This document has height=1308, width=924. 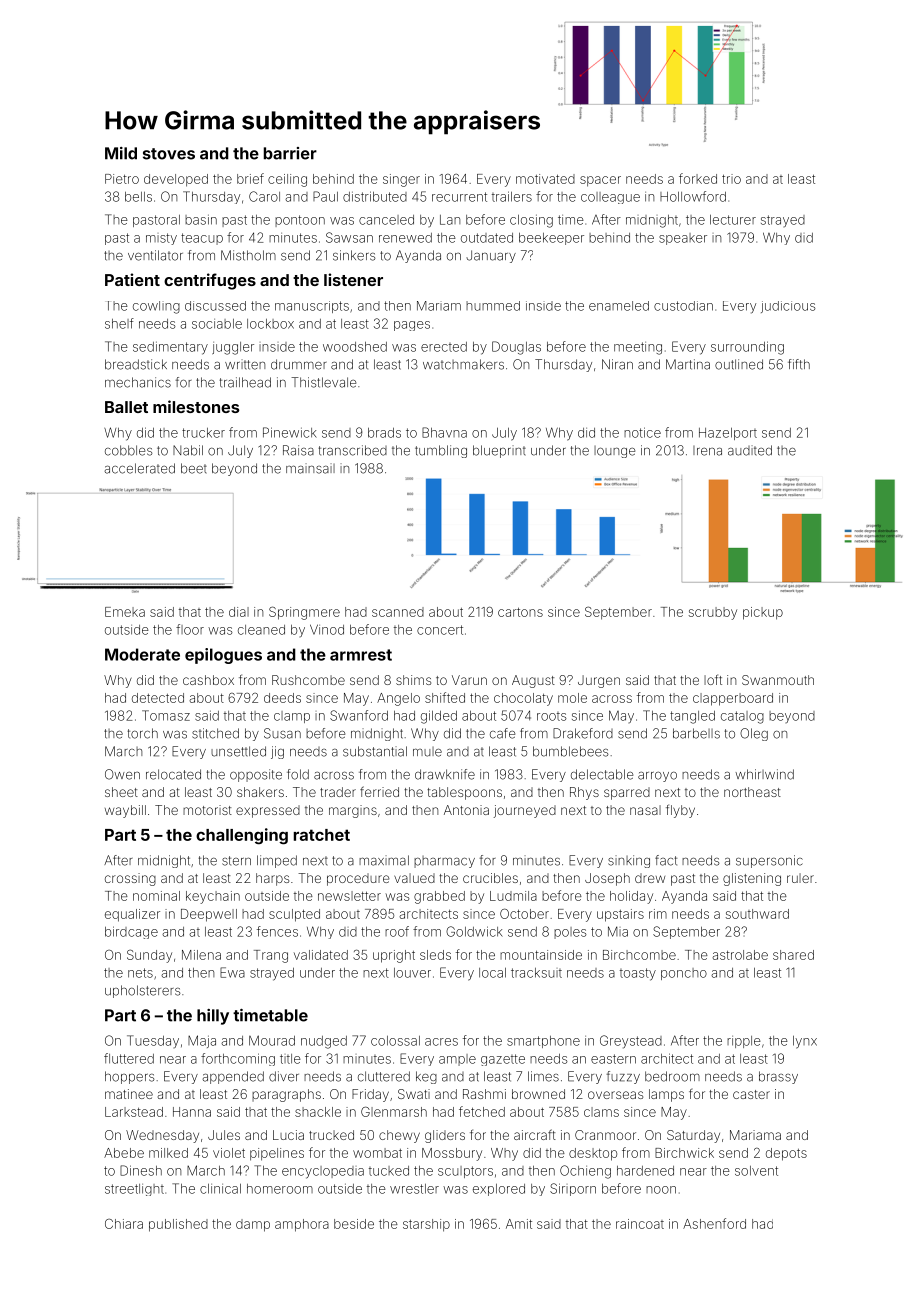 What do you see at coordinates (713, 613) in the document?
I see `scrubby` at bounding box center [713, 613].
